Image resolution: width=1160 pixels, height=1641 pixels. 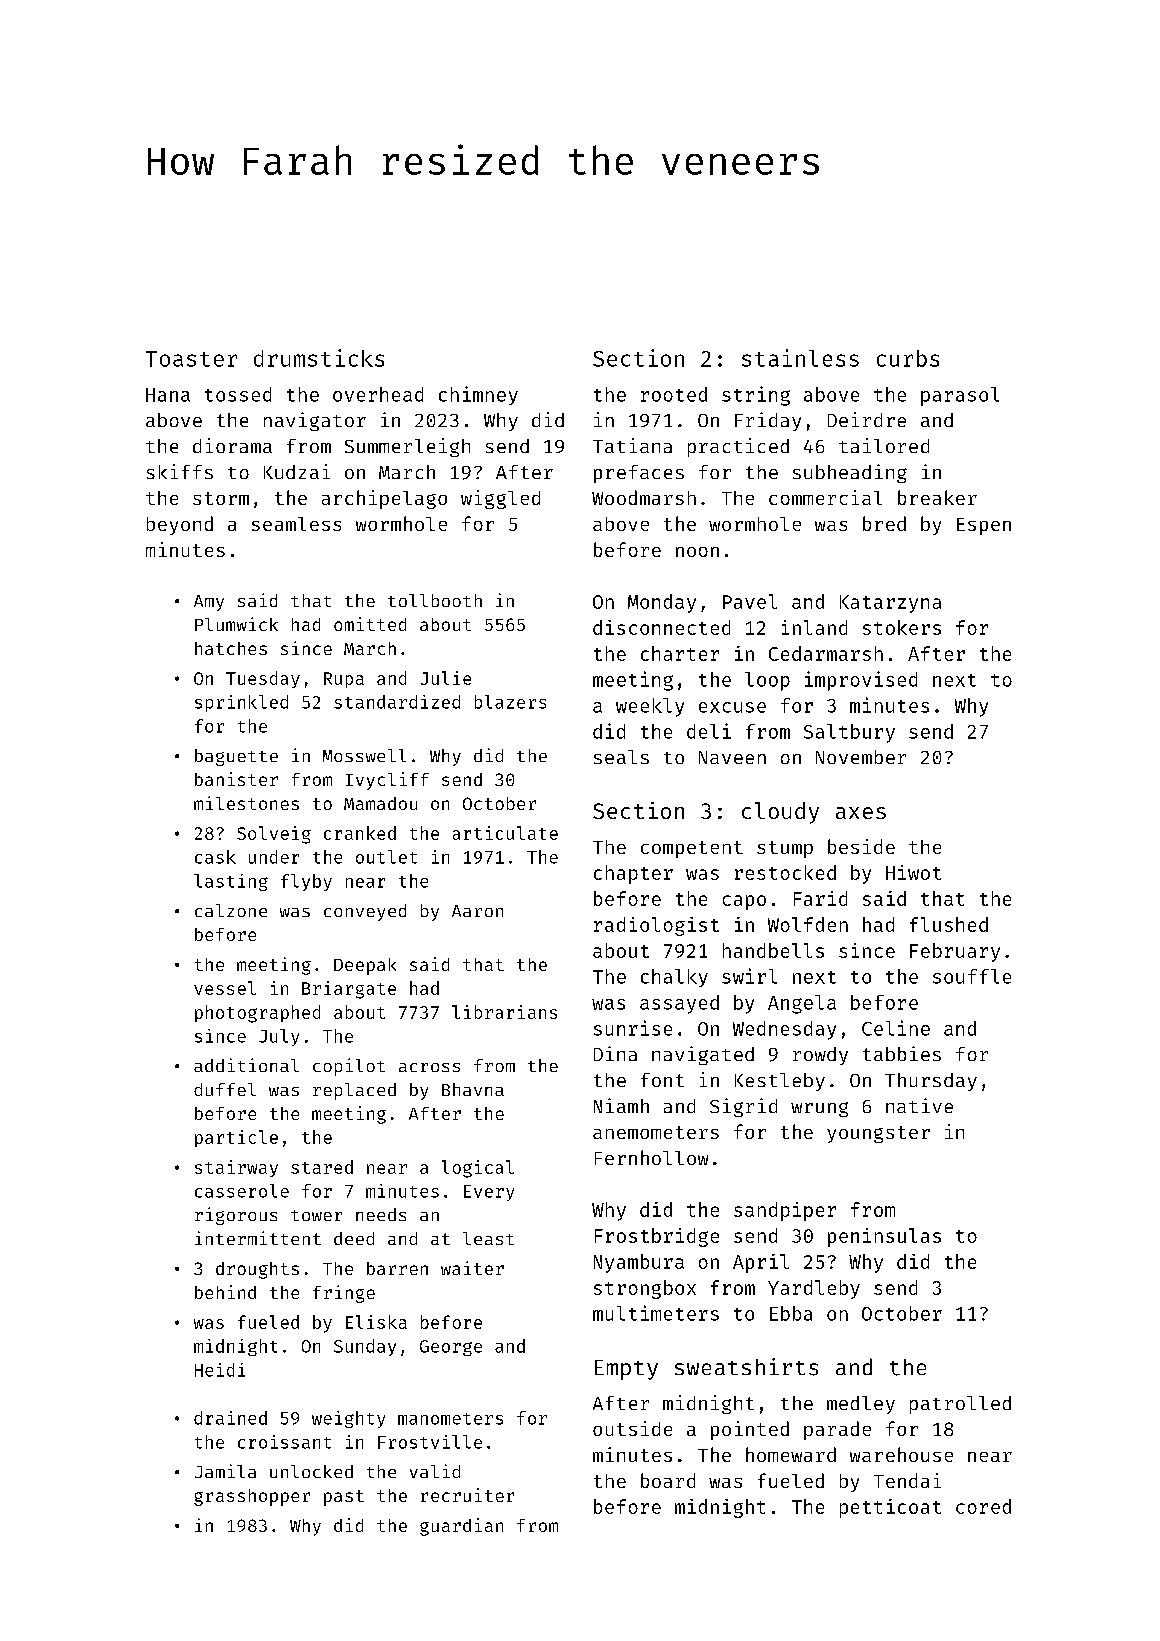 I want to click on rooted, so click(x=674, y=394).
